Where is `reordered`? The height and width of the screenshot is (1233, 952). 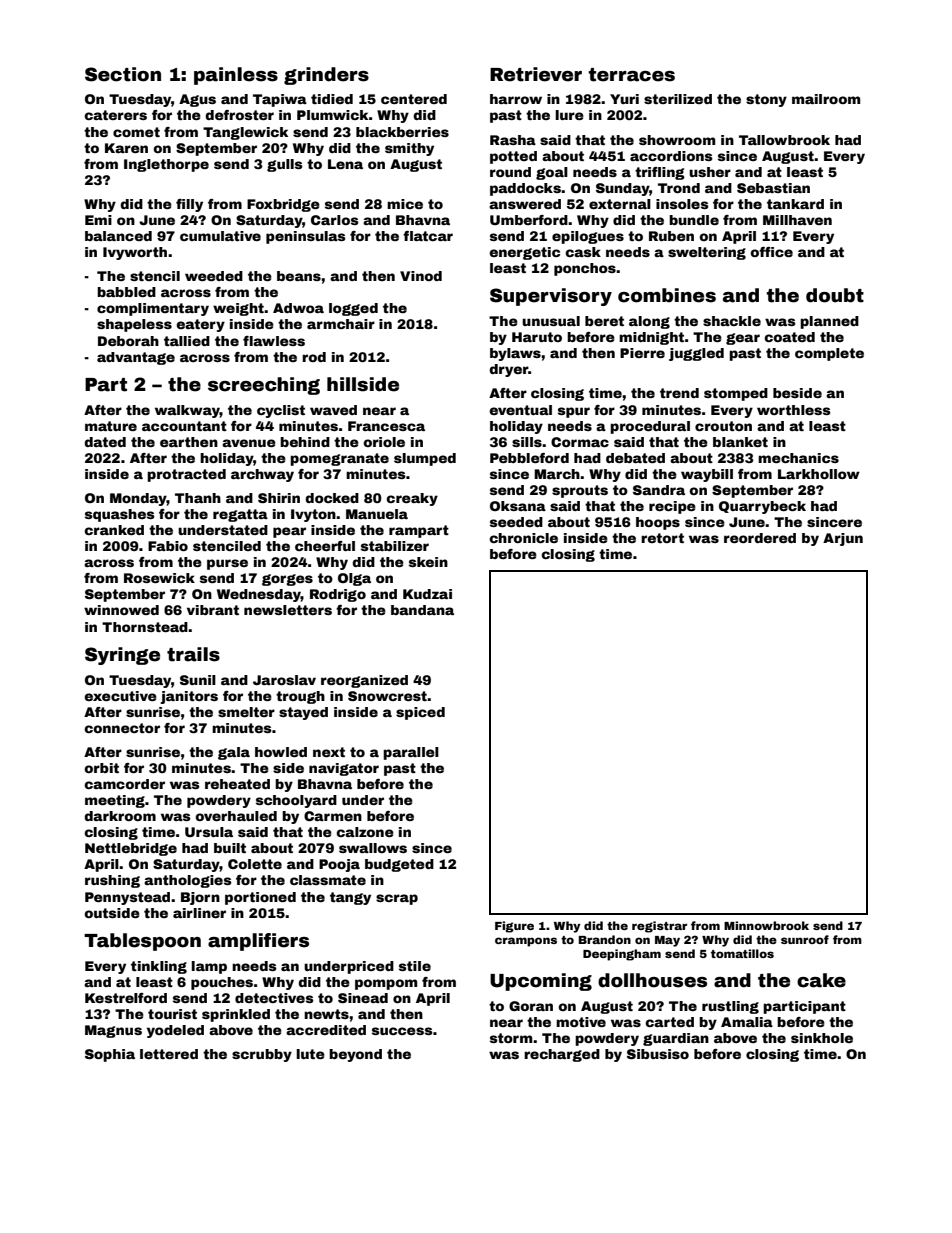
reordered is located at coordinates (760, 538).
